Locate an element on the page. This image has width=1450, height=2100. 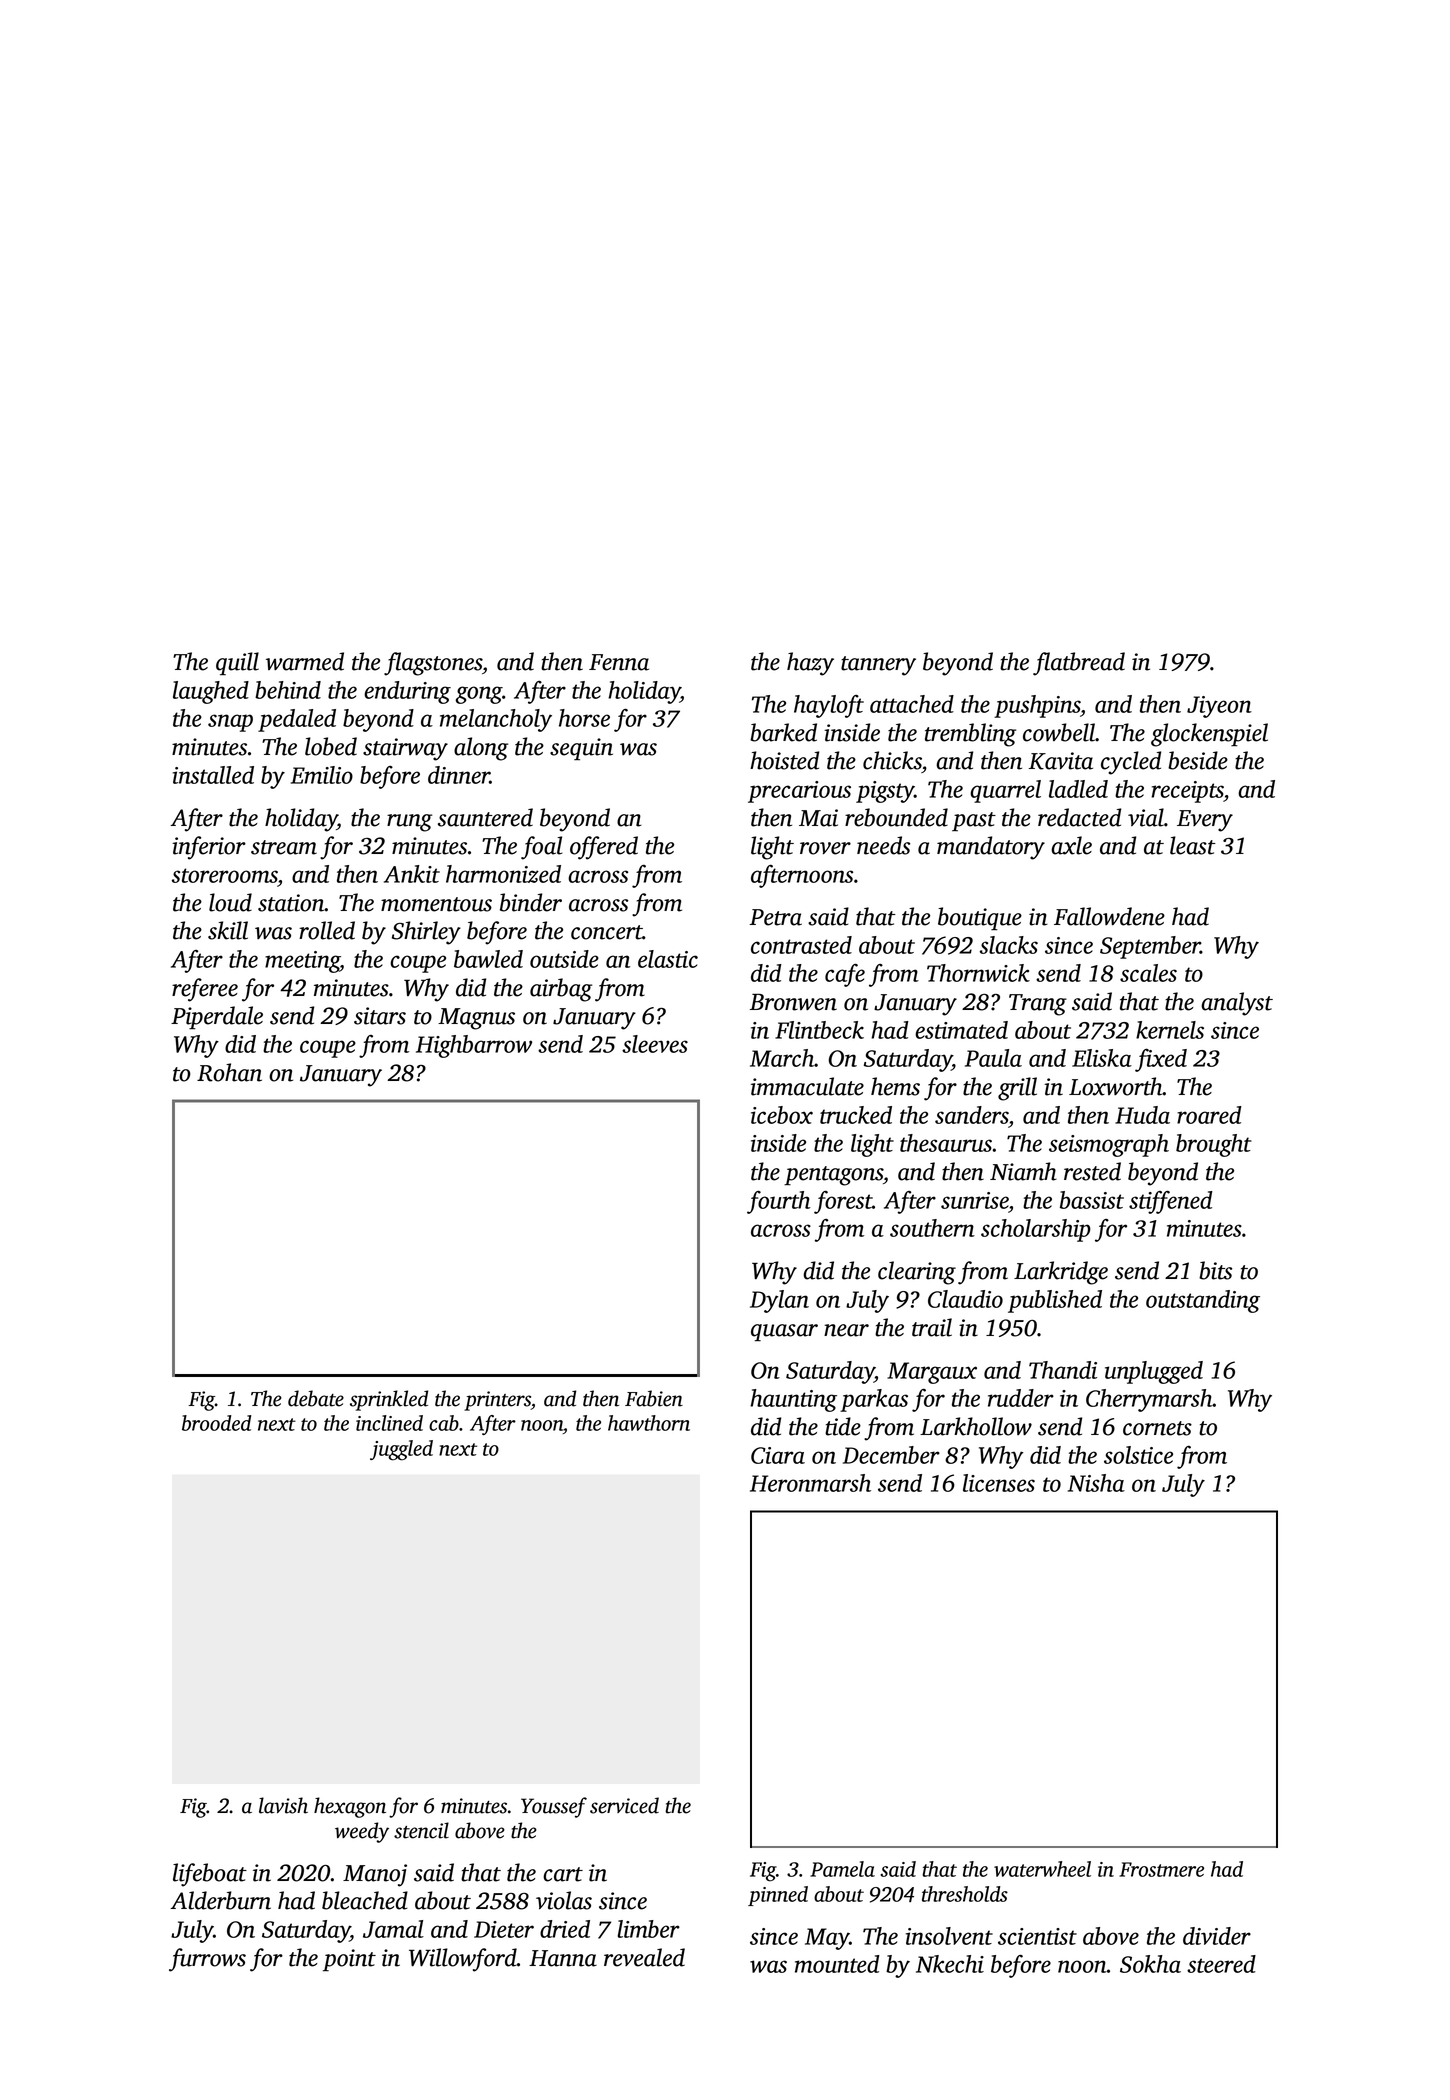
Heronmarsh is located at coordinates (810, 1483).
